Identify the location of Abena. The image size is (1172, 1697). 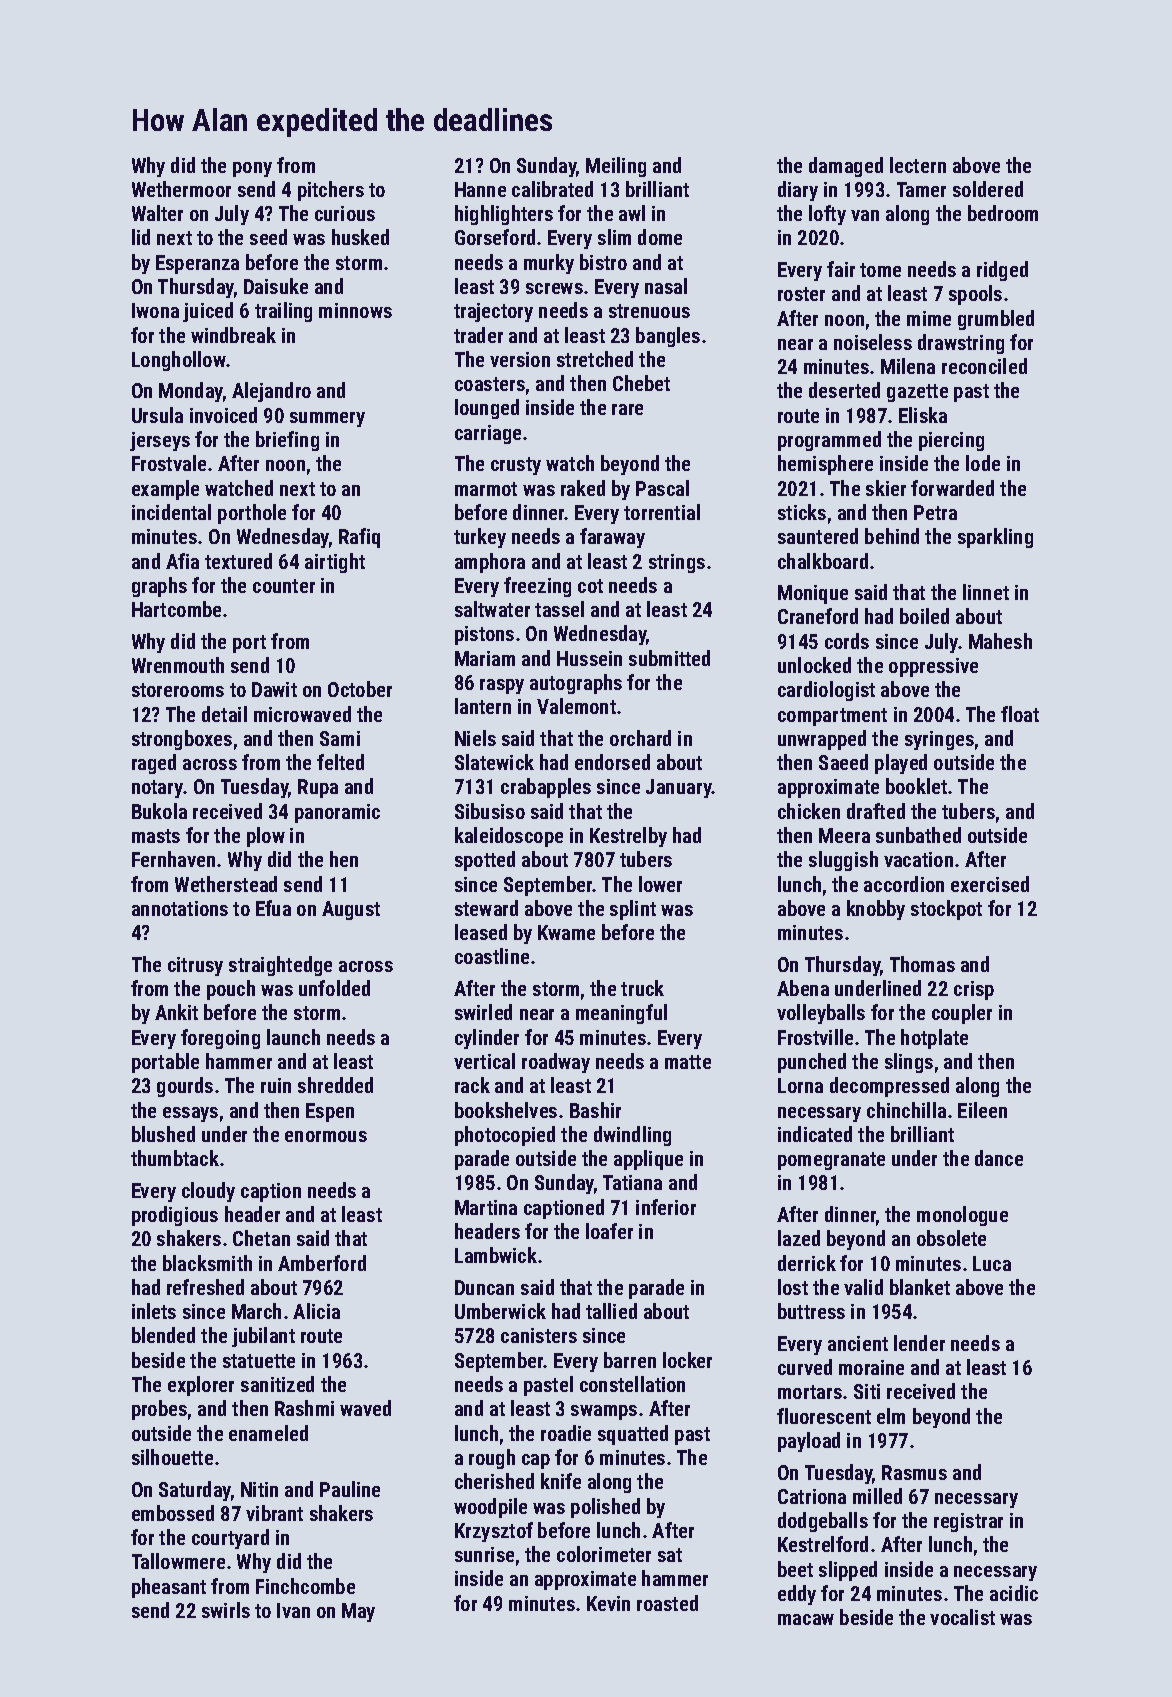
(803, 988).
